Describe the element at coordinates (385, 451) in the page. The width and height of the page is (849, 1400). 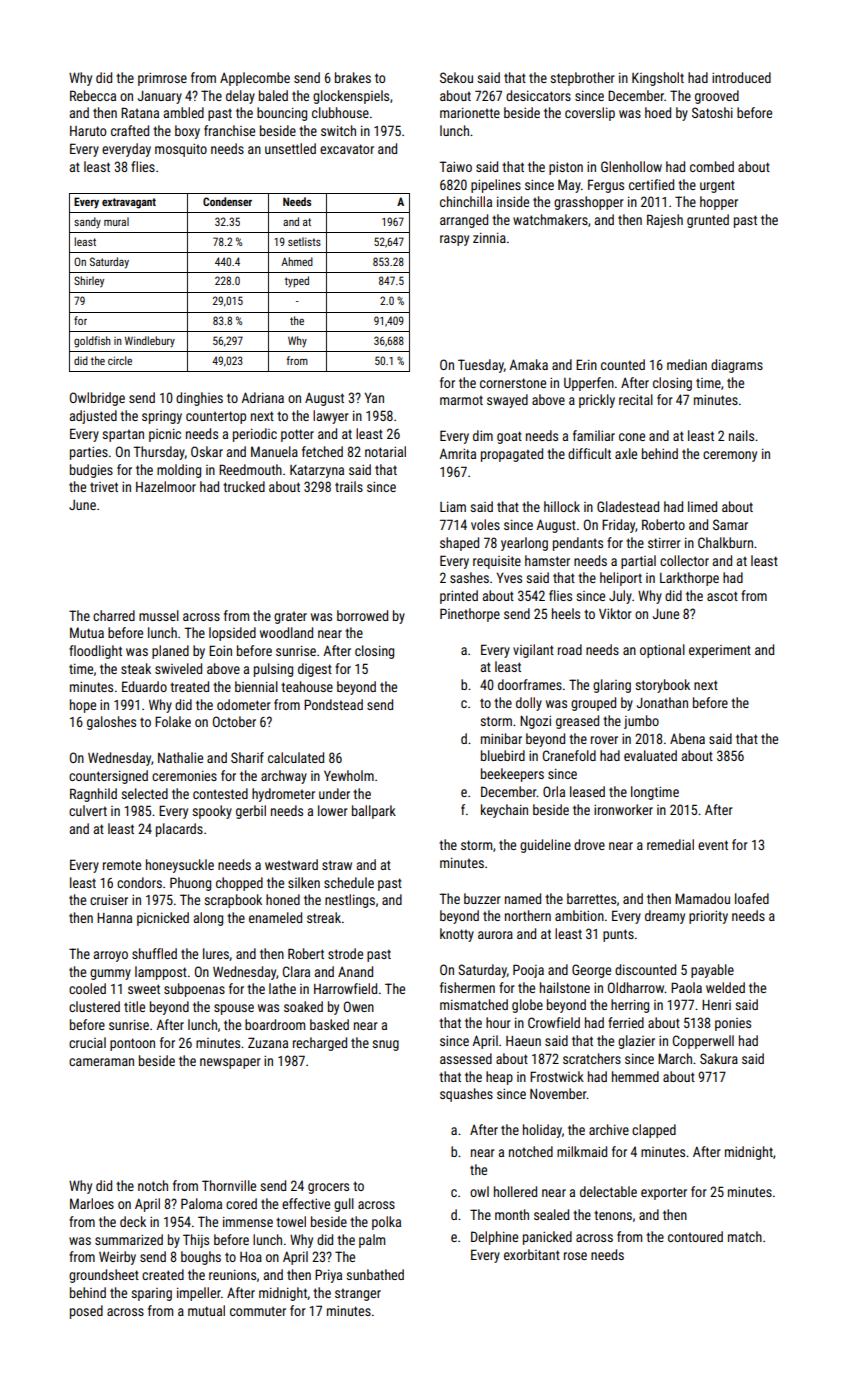
I see `notarial` at that location.
